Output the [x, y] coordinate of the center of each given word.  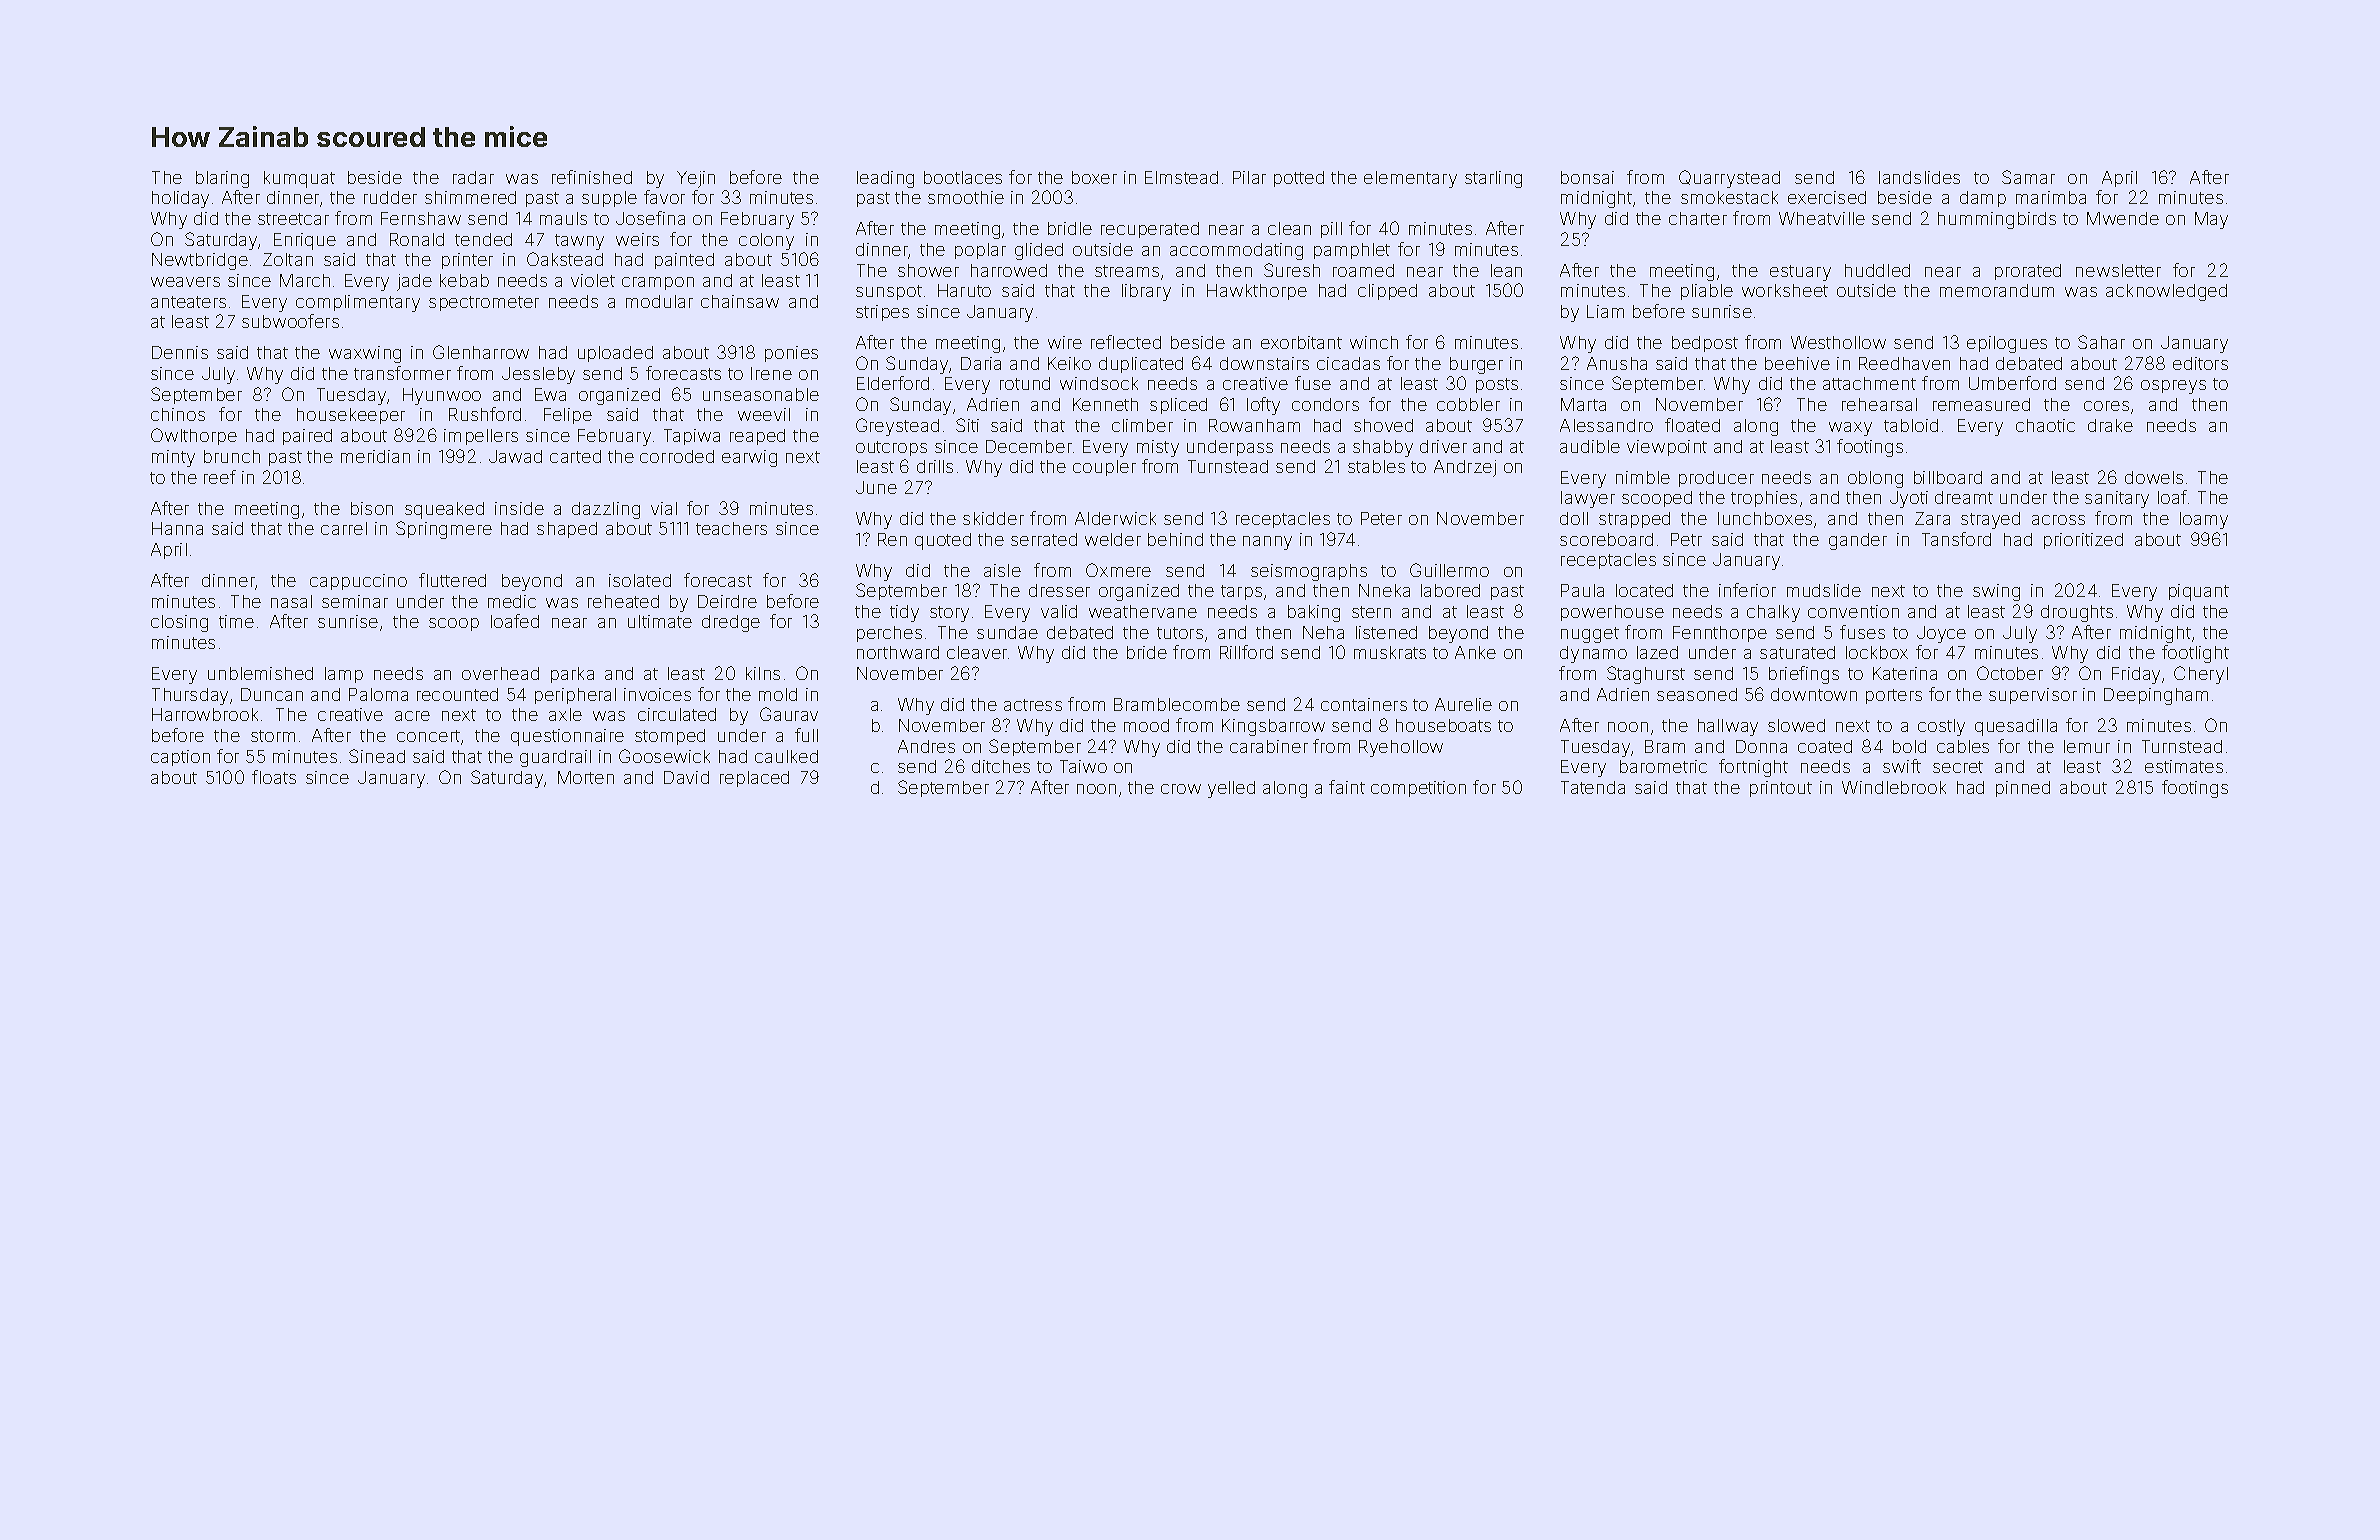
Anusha [1617, 363]
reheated [623, 601]
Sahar [2101, 342]
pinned [2023, 789]
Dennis [180, 352]
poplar [980, 251]
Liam [1605, 311]
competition [1418, 789]
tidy [904, 613]
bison [372, 508]
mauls [563, 218]
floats [274, 777]
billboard [1948, 477]
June [876, 487]
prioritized [2083, 541]
